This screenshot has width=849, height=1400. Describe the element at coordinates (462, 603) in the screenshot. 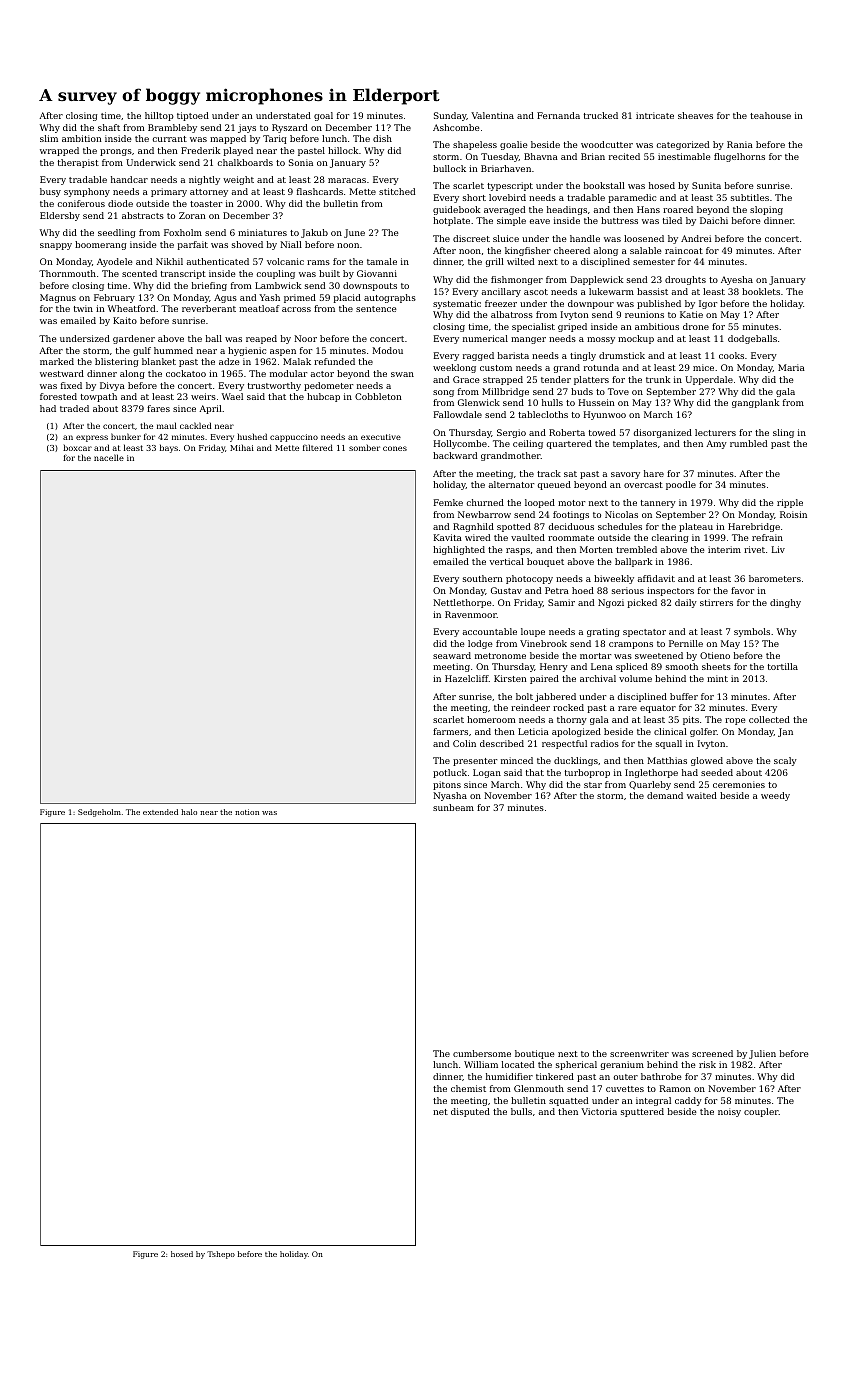

I see `Nettlethorpe` at that location.
